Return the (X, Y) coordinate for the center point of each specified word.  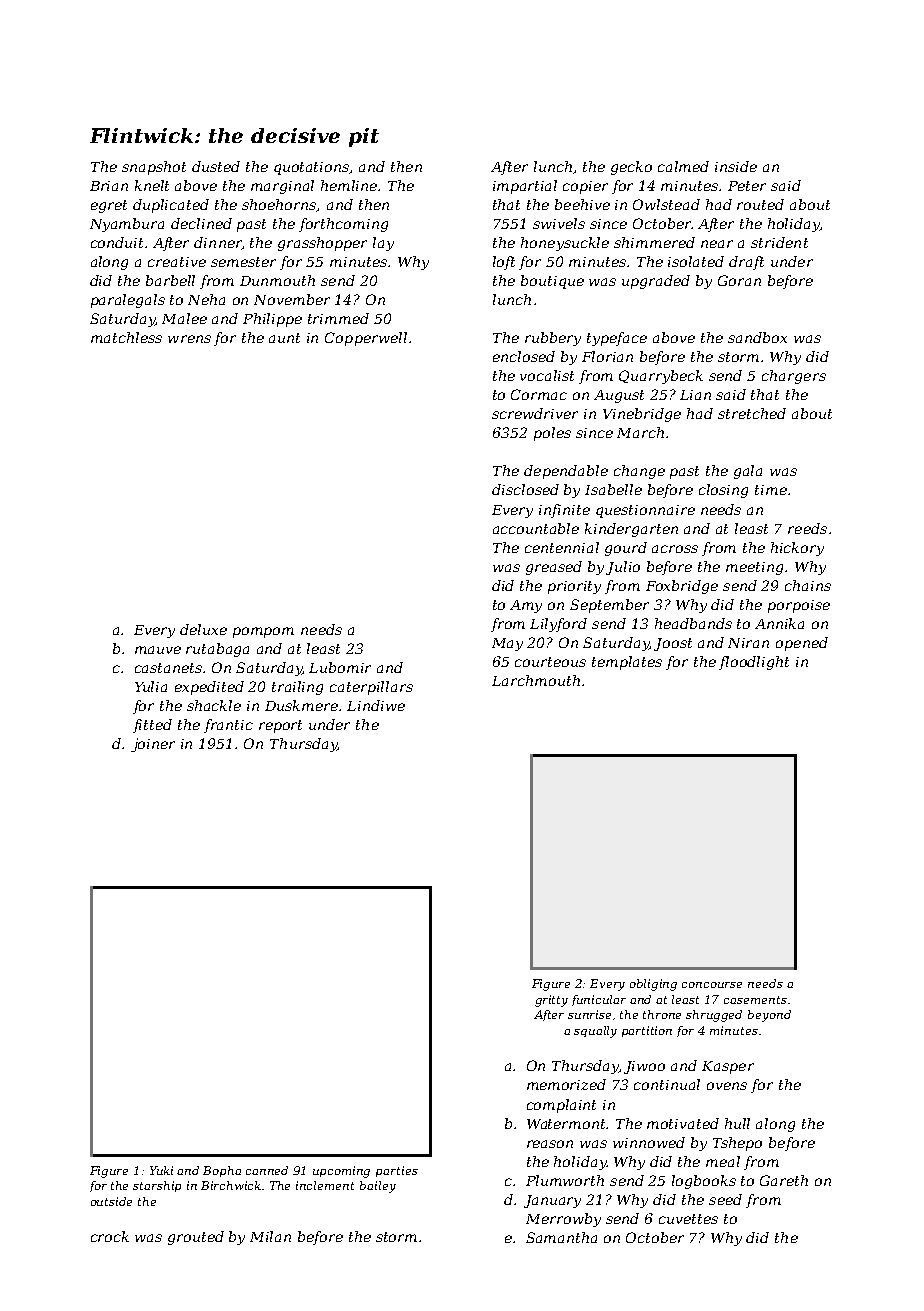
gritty (551, 1001)
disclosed (525, 489)
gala (748, 472)
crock (110, 1236)
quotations (312, 168)
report (280, 726)
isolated (696, 261)
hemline (350, 185)
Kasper (728, 1067)
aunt (284, 338)
